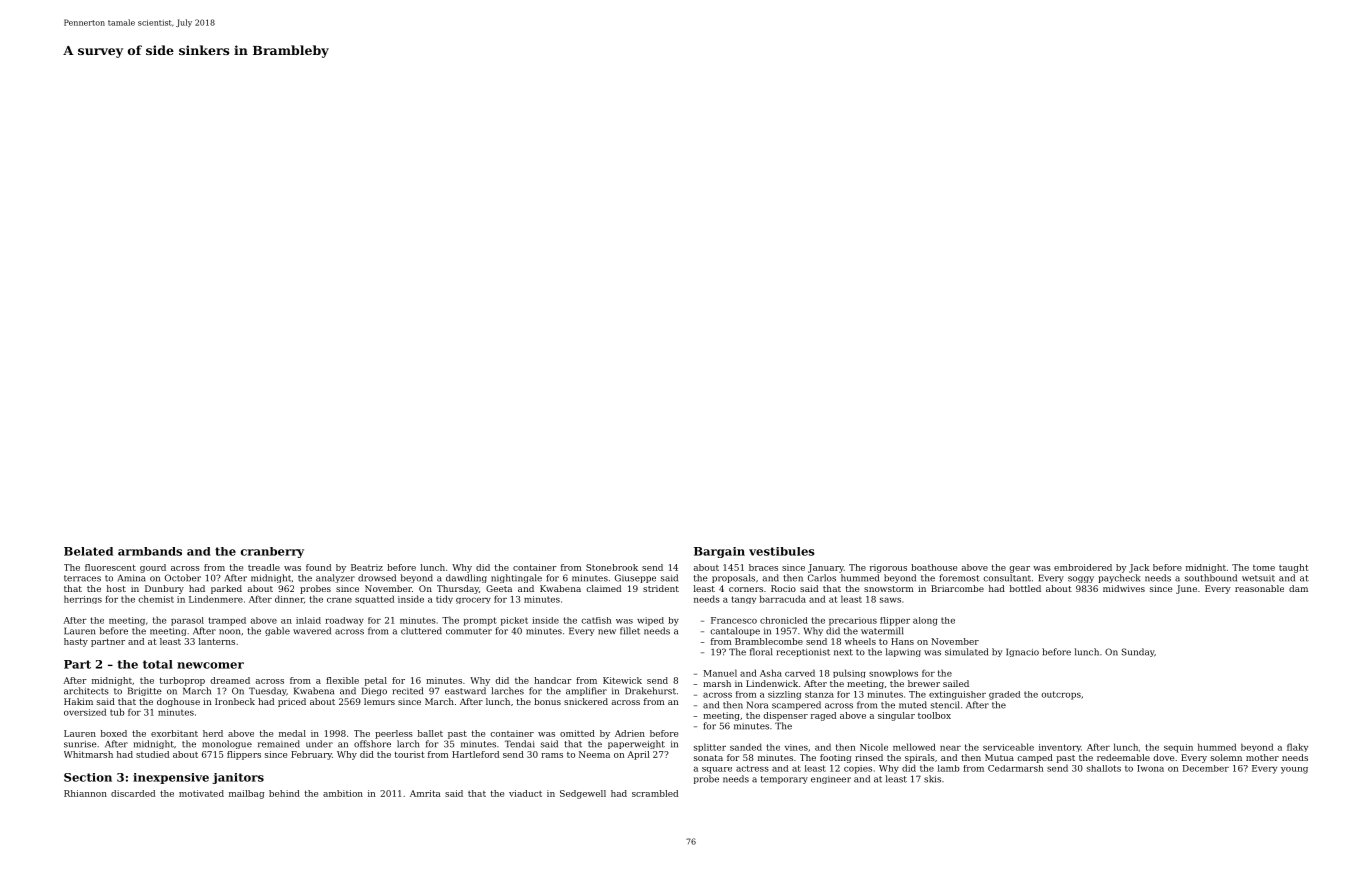 The height and width of the document is (887, 1372). I want to click on Giuseppe, so click(635, 578).
